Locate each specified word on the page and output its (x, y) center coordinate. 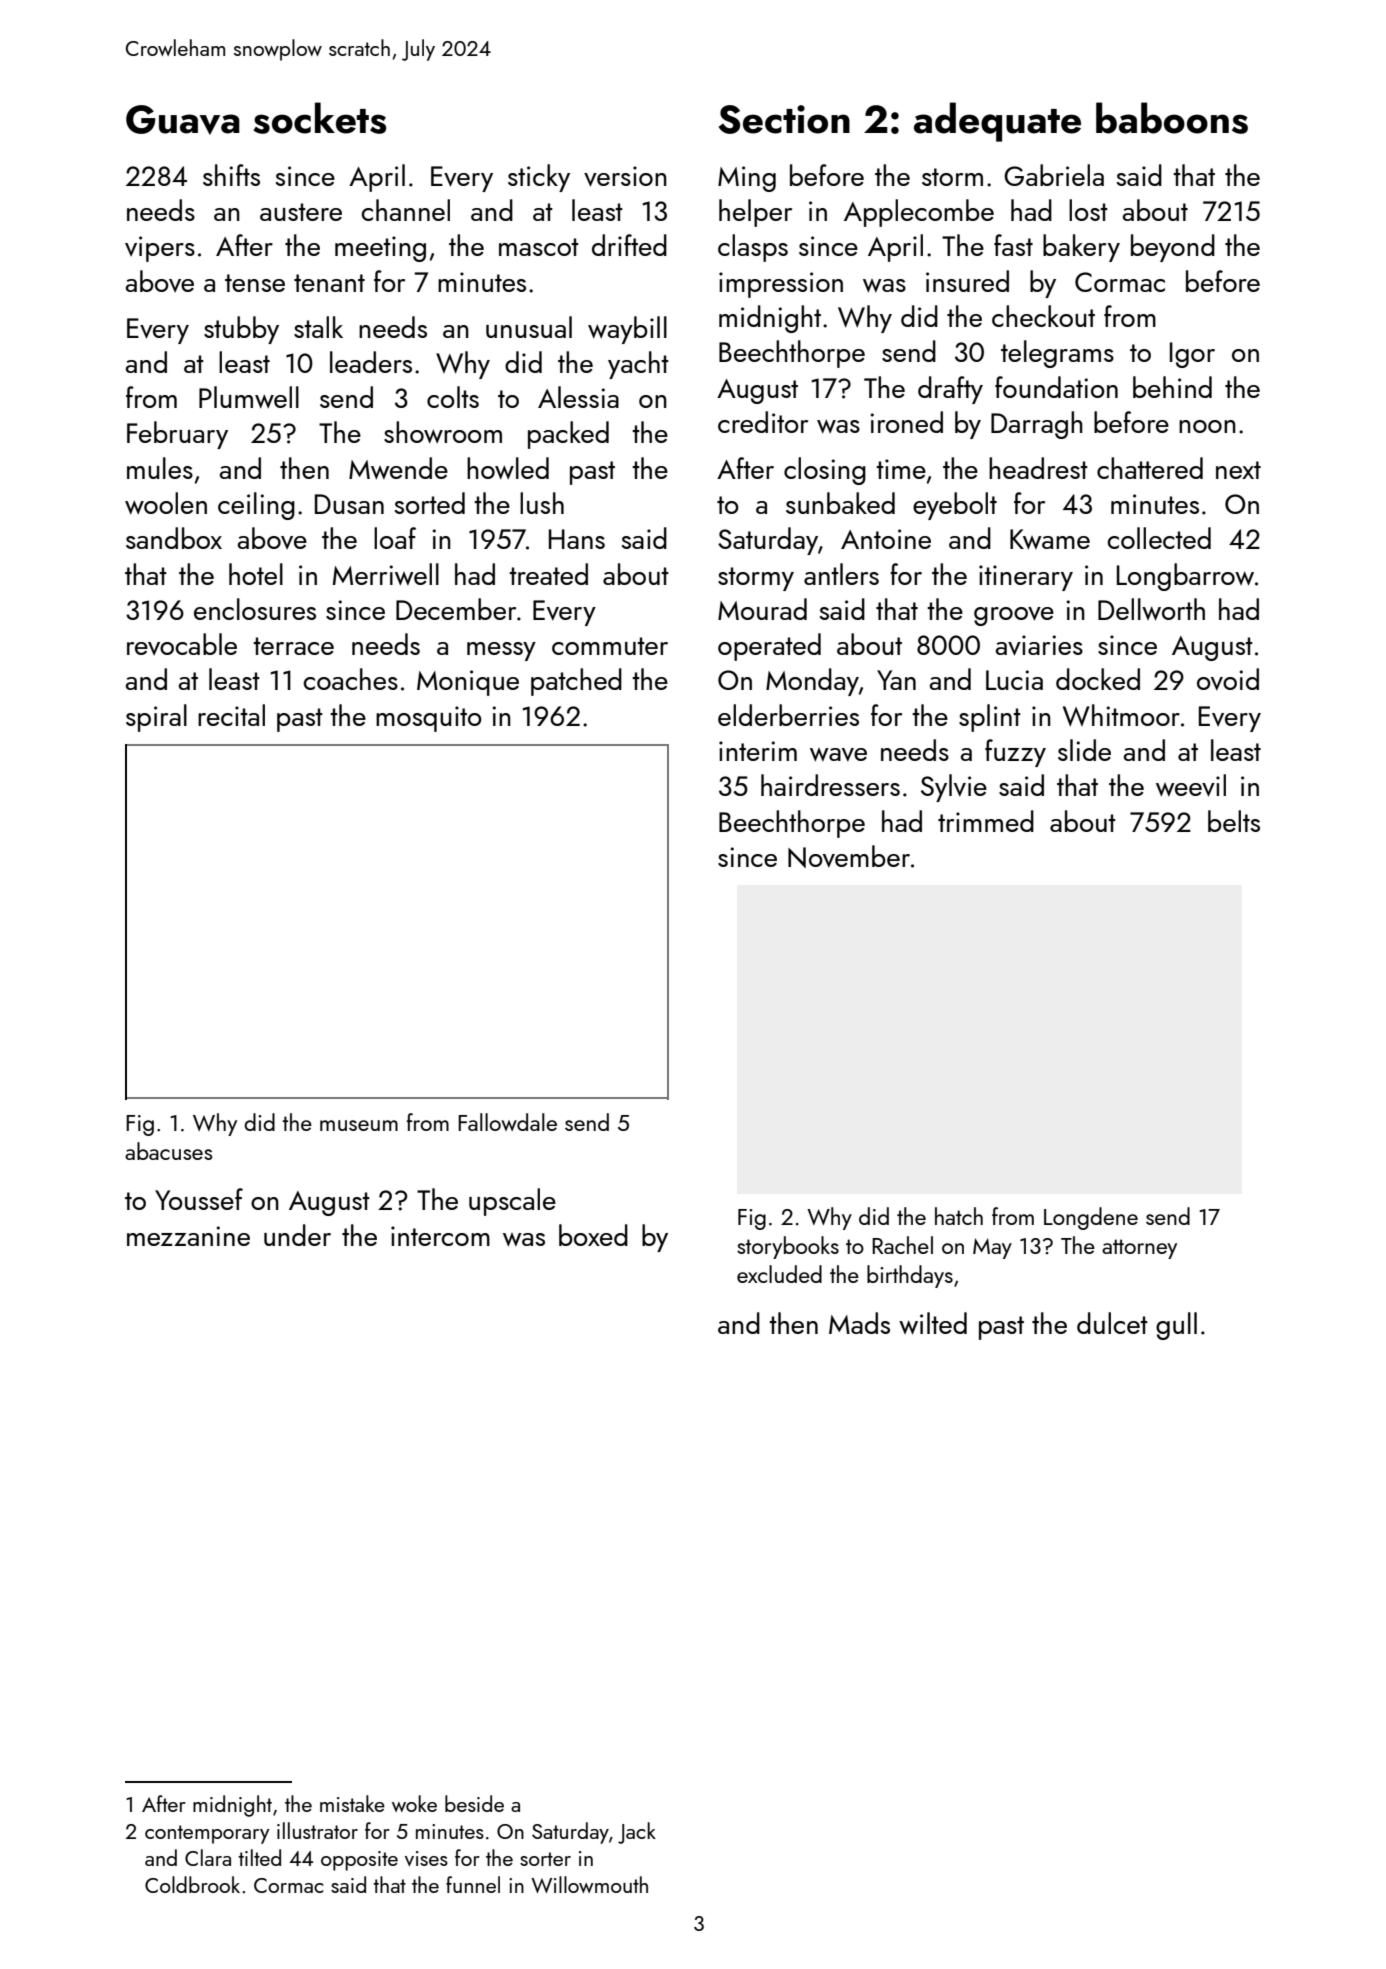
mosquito (429, 719)
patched (576, 682)
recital (231, 715)
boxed (593, 1235)
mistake (352, 1803)
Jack (637, 1833)
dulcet (1112, 1323)
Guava (183, 120)
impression (781, 285)
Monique (468, 683)
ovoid (1228, 679)
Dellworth (1151, 609)
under (297, 1235)
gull (1176, 1326)
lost (1088, 210)
